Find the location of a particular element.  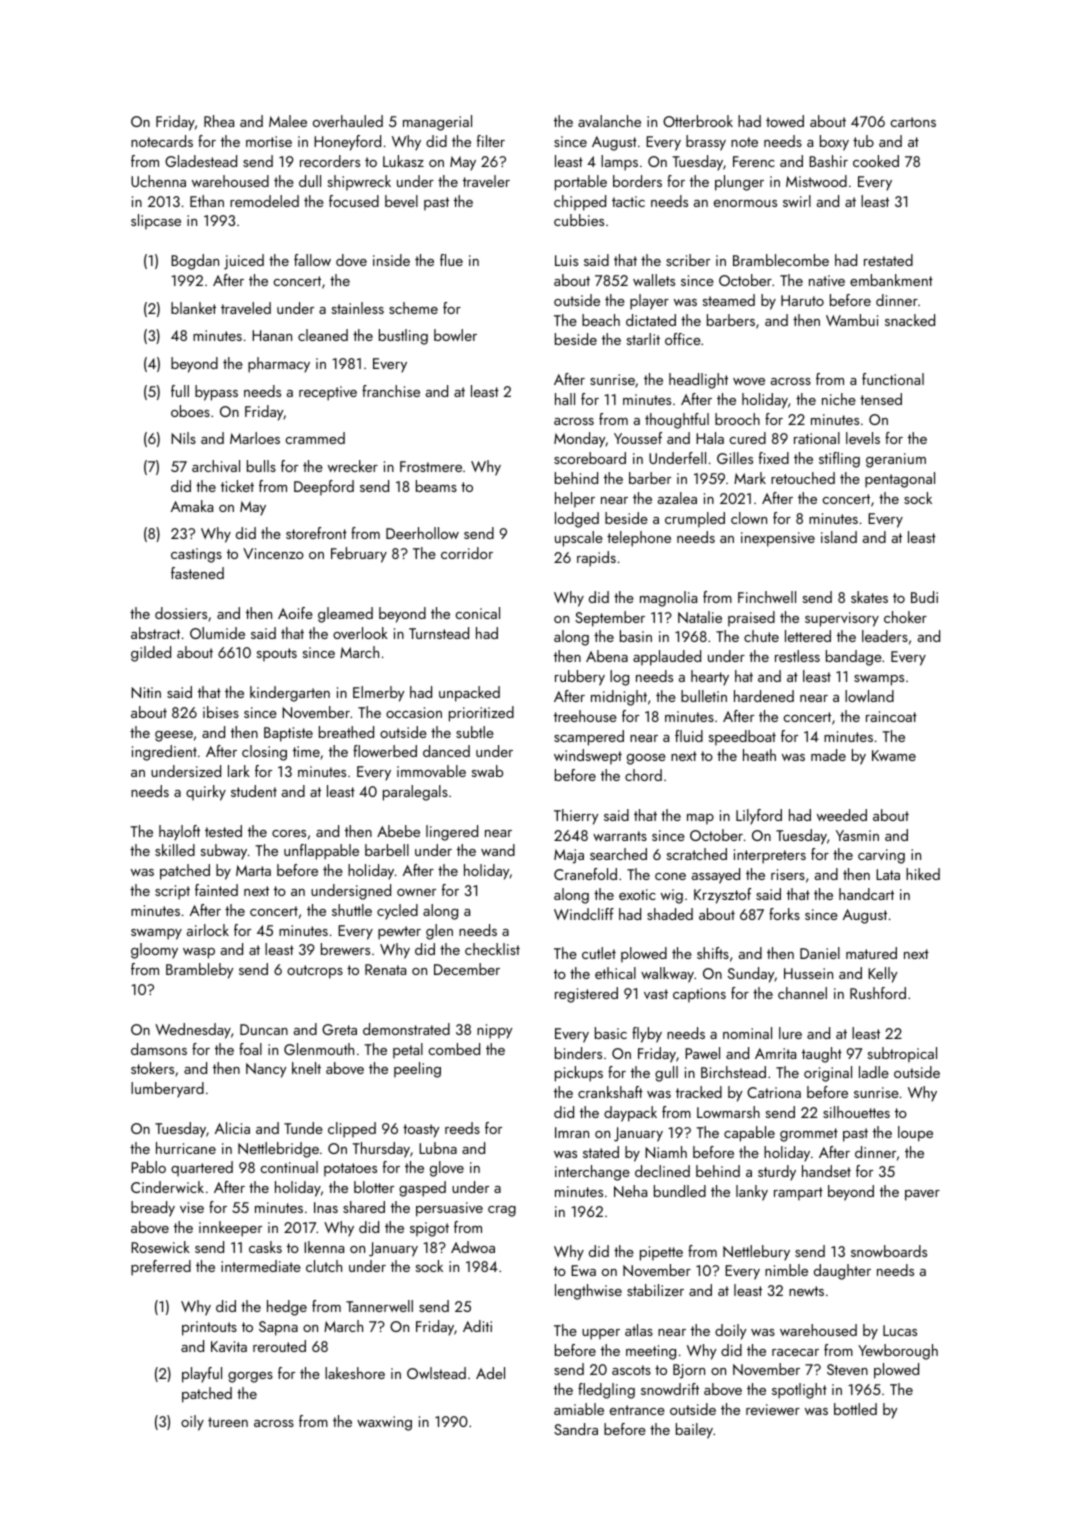

Kwame is located at coordinates (894, 755).
